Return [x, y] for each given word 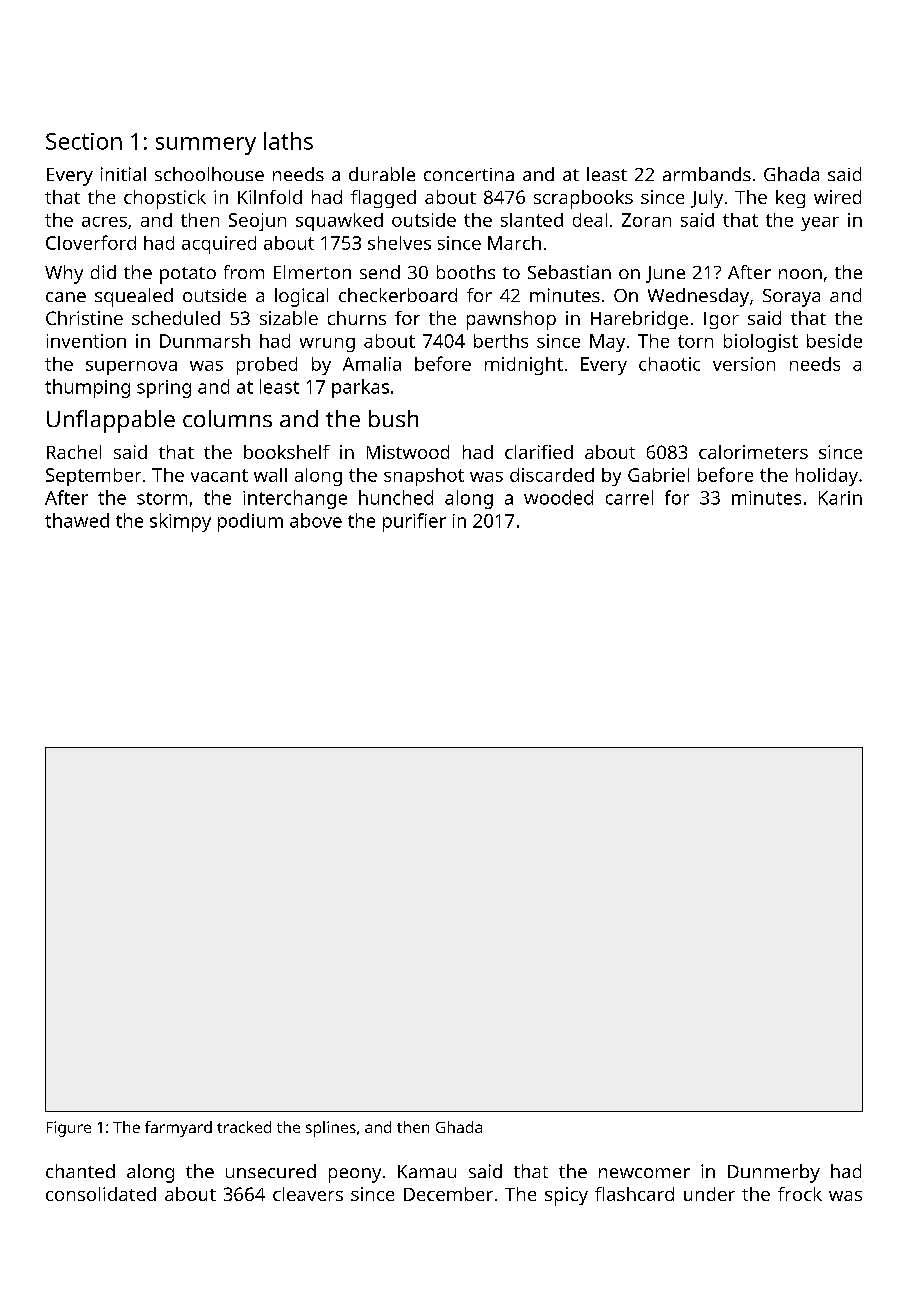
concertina [469, 174]
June [665, 274]
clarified [539, 452]
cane [66, 297]
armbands [707, 174]
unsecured [271, 1171]
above [316, 520]
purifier [414, 522]
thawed [77, 520]
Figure [69, 1129]
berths [501, 341]
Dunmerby [774, 1173]
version [744, 364]
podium [250, 522]
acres [104, 222]
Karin [840, 498]
